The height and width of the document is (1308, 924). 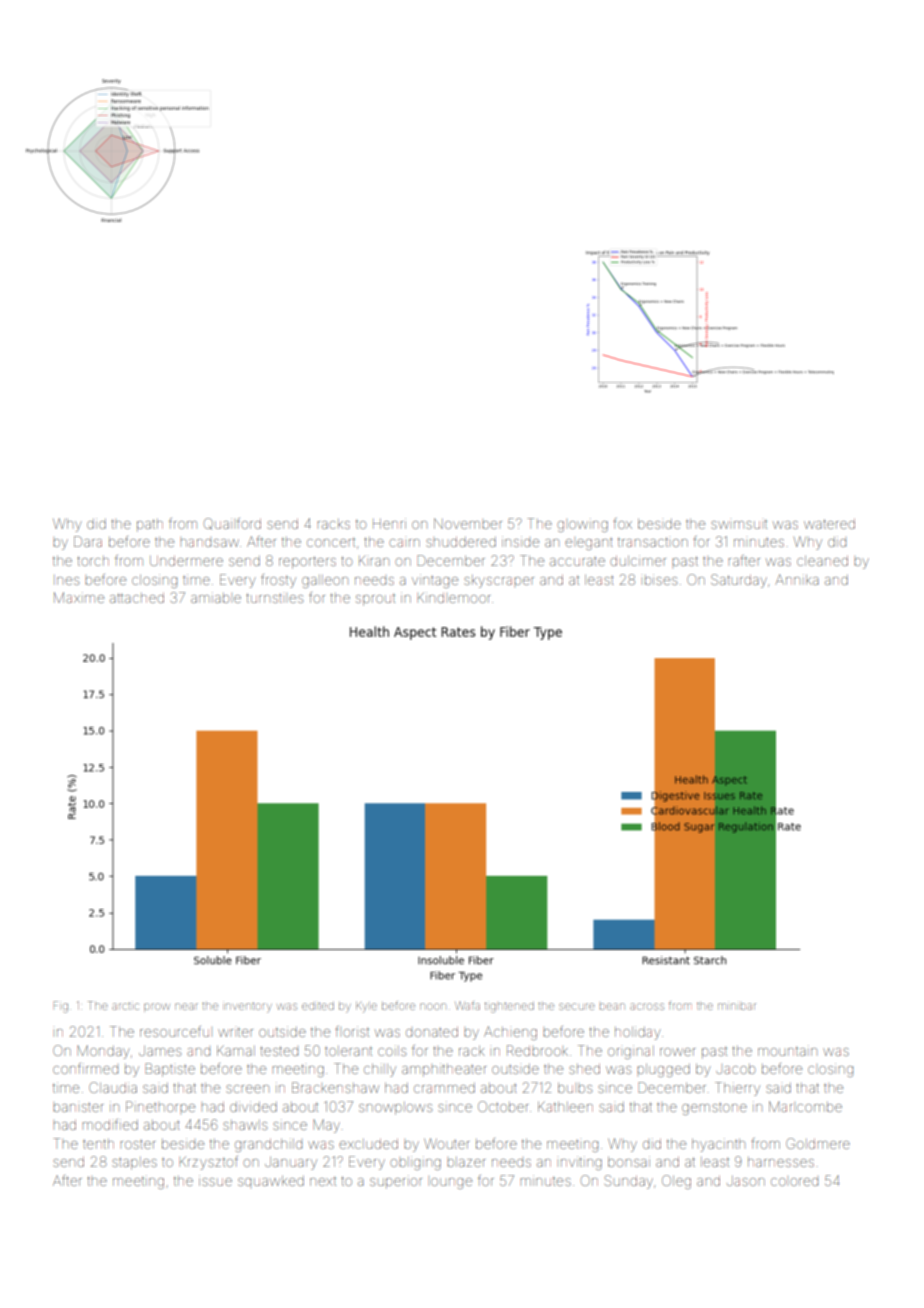 What do you see at coordinates (134, 1163) in the document?
I see `staples` at bounding box center [134, 1163].
